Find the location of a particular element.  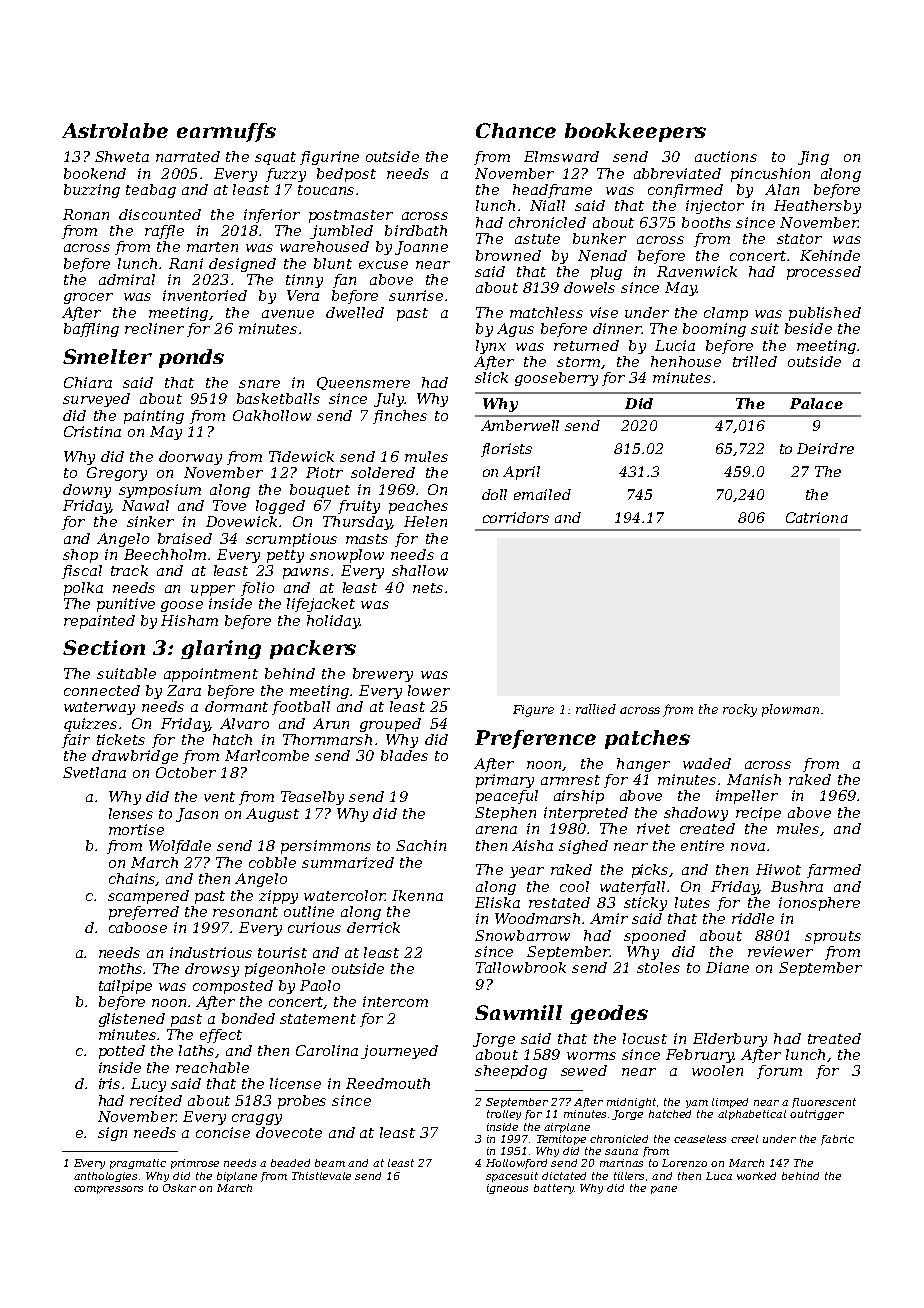

Tallowbrook is located at coordinates (521, 967).
